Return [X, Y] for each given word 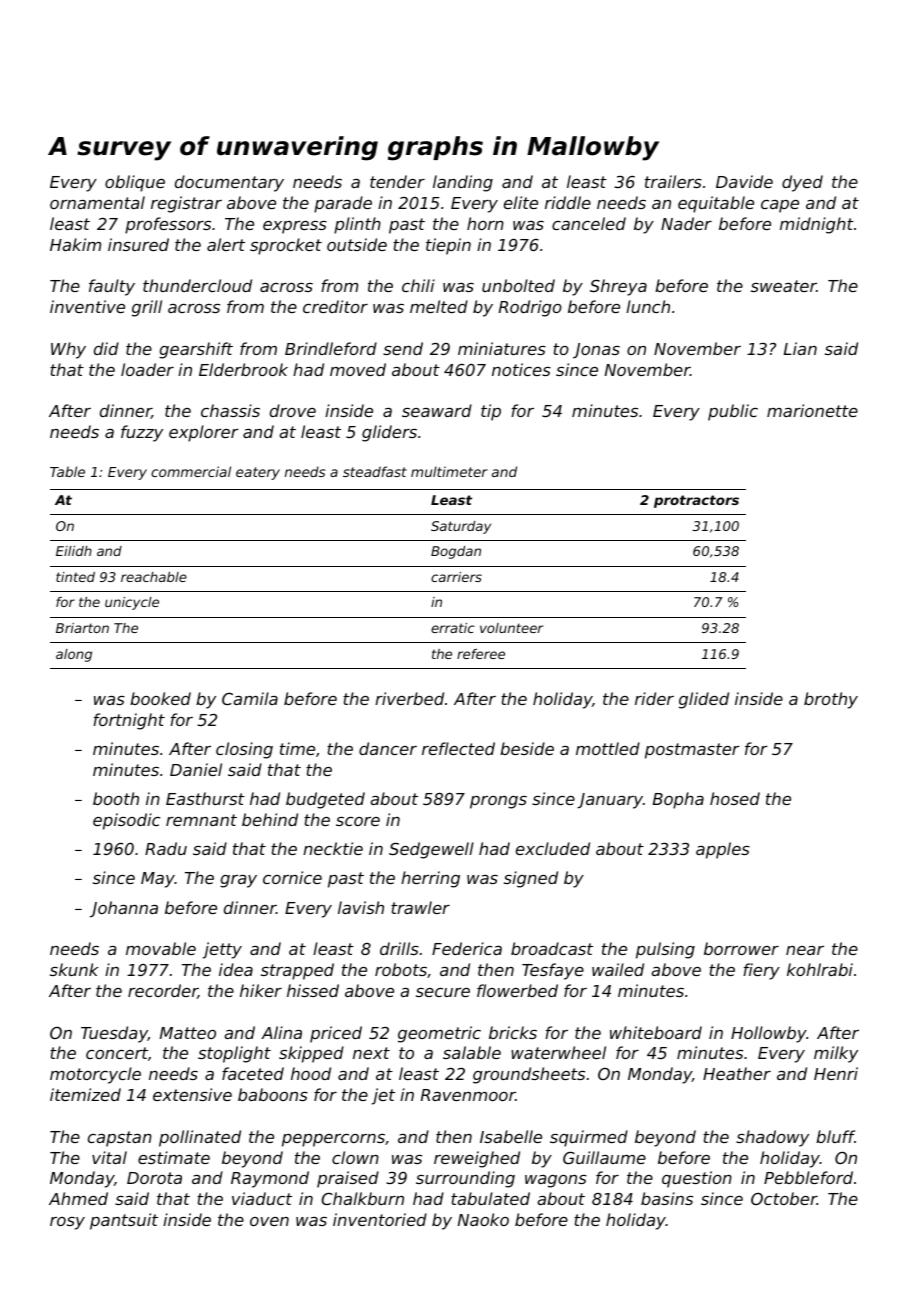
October [784, 1198]
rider [654, 698]
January [610, 801]
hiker [261, 990]
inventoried [380, 1219]
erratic [453, 628]
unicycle [132, 603]
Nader [686, 223]
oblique [135, 183]
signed [531, 879]
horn [485, 223]
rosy [67, 1223]
